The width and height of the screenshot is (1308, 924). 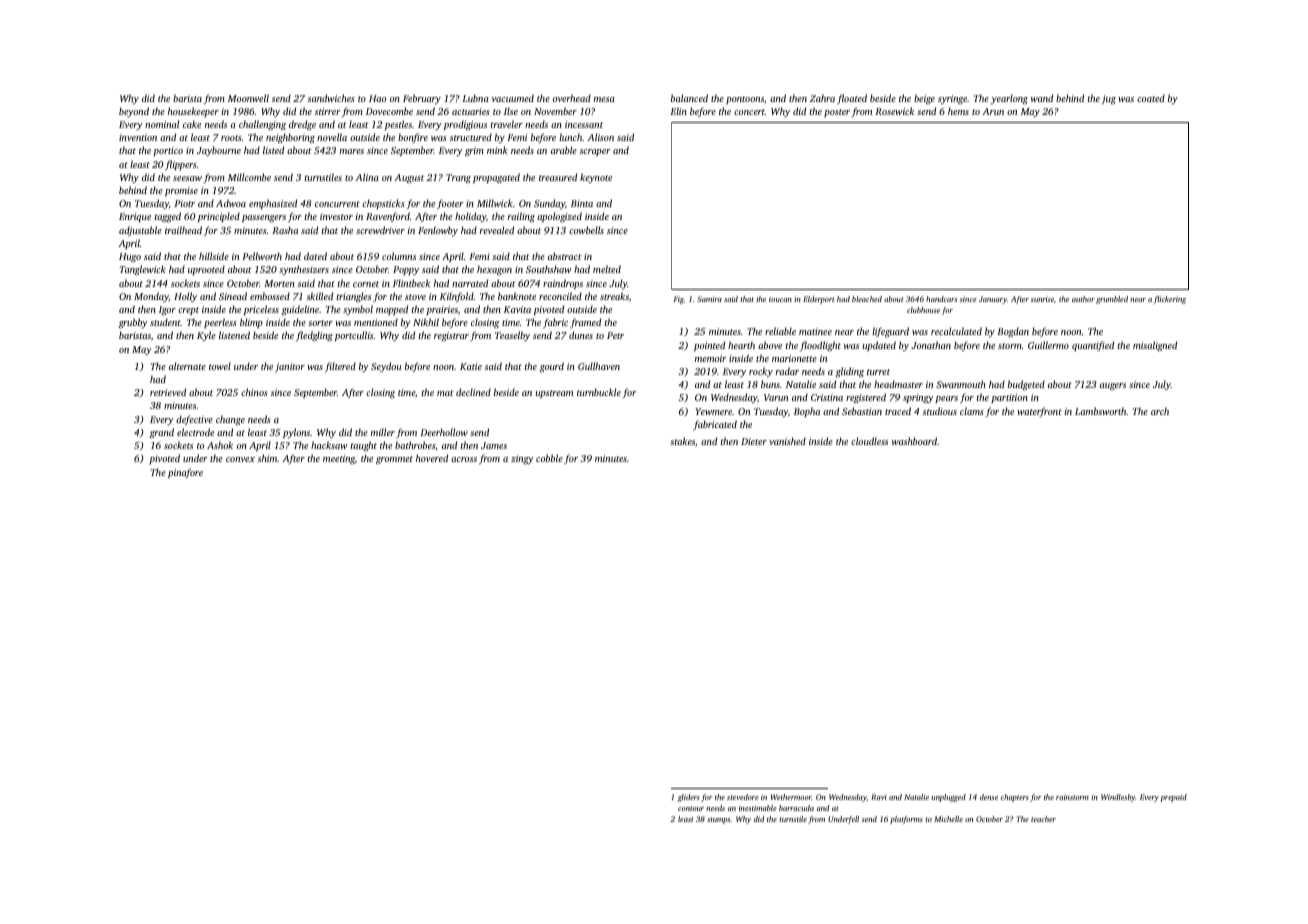 I want to click on lunch, so click(x=570, y=137).
